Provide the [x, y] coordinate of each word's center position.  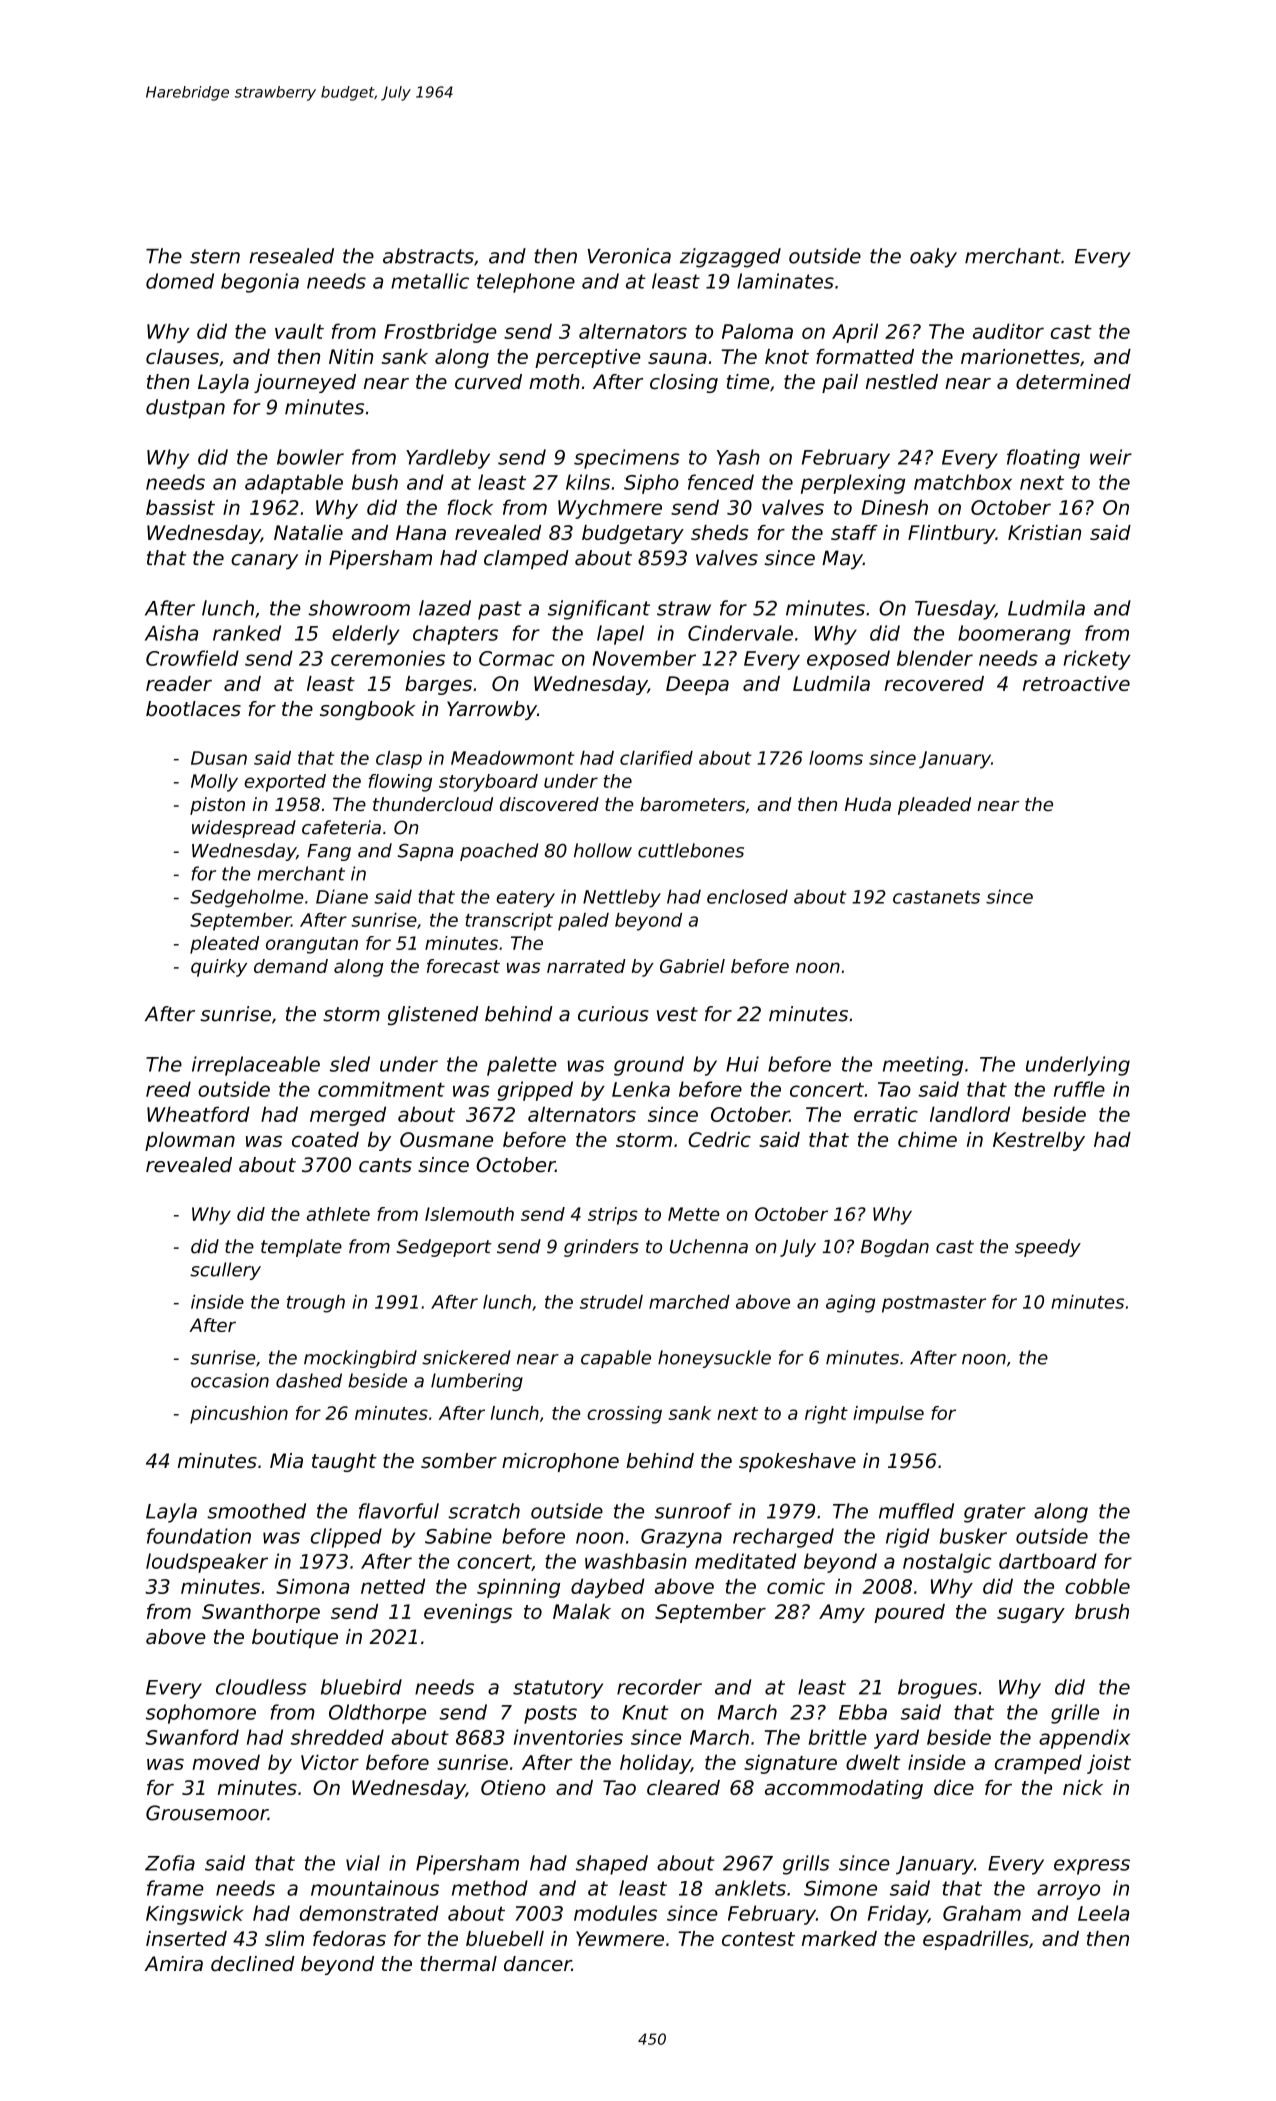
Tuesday [955, 610]
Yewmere [620, 1938]
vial [363, 1863]
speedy [1048, 1248]
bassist [180, 507]
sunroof [693, 1511]
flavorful [399, 1511]
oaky [933, 258]
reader [179, 683]
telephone [526, 283]
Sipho [651, 484]
